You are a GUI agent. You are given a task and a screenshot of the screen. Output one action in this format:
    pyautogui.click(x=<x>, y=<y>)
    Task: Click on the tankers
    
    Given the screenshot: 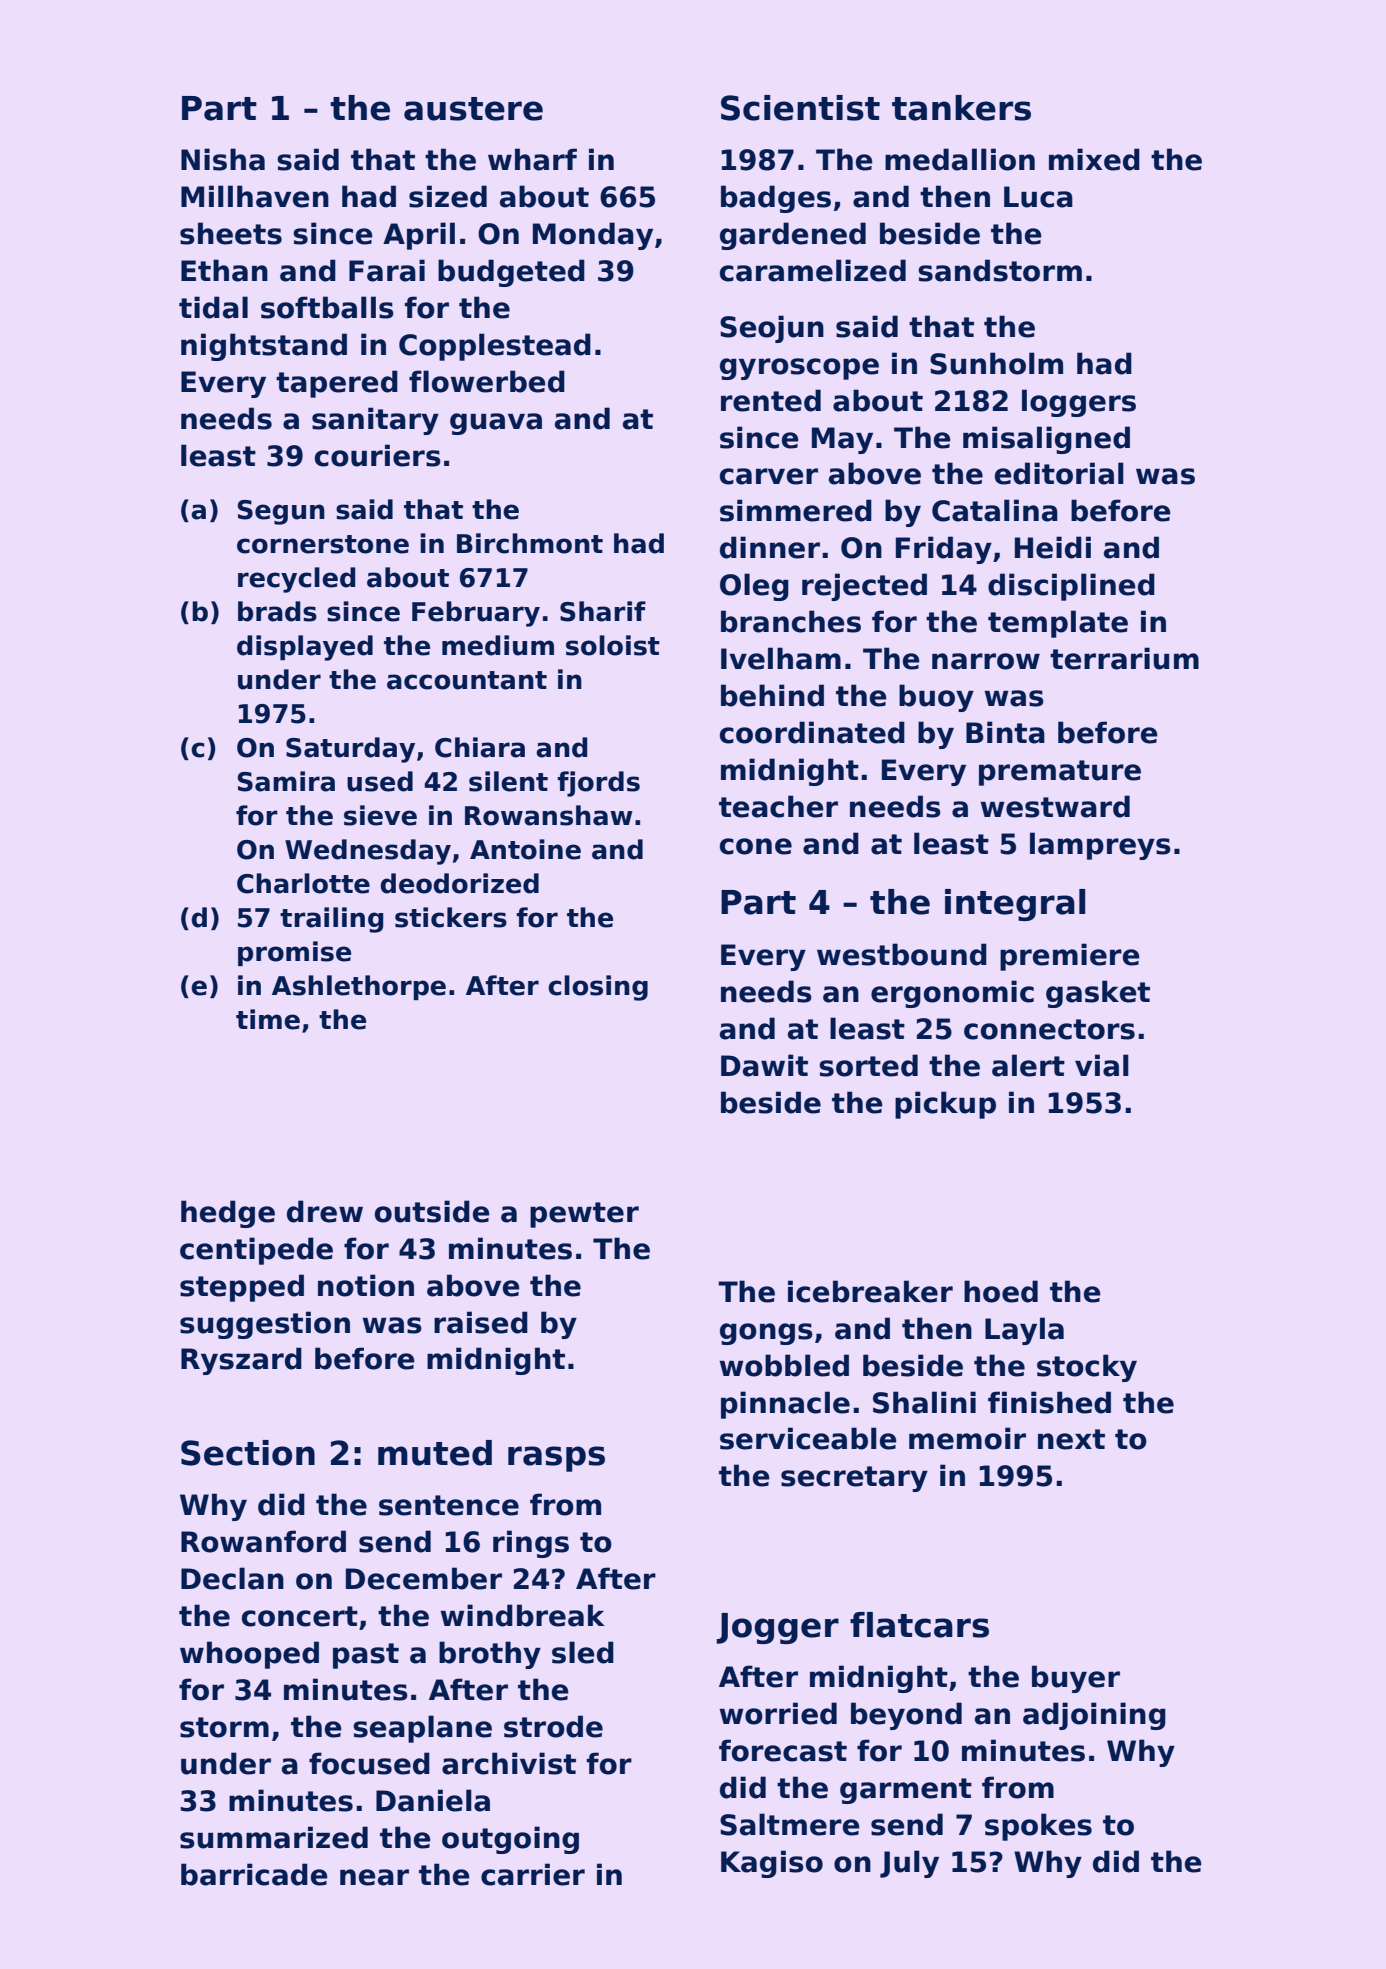 What is the action you would take?
    pyautogui.click(x=961, y=108)
